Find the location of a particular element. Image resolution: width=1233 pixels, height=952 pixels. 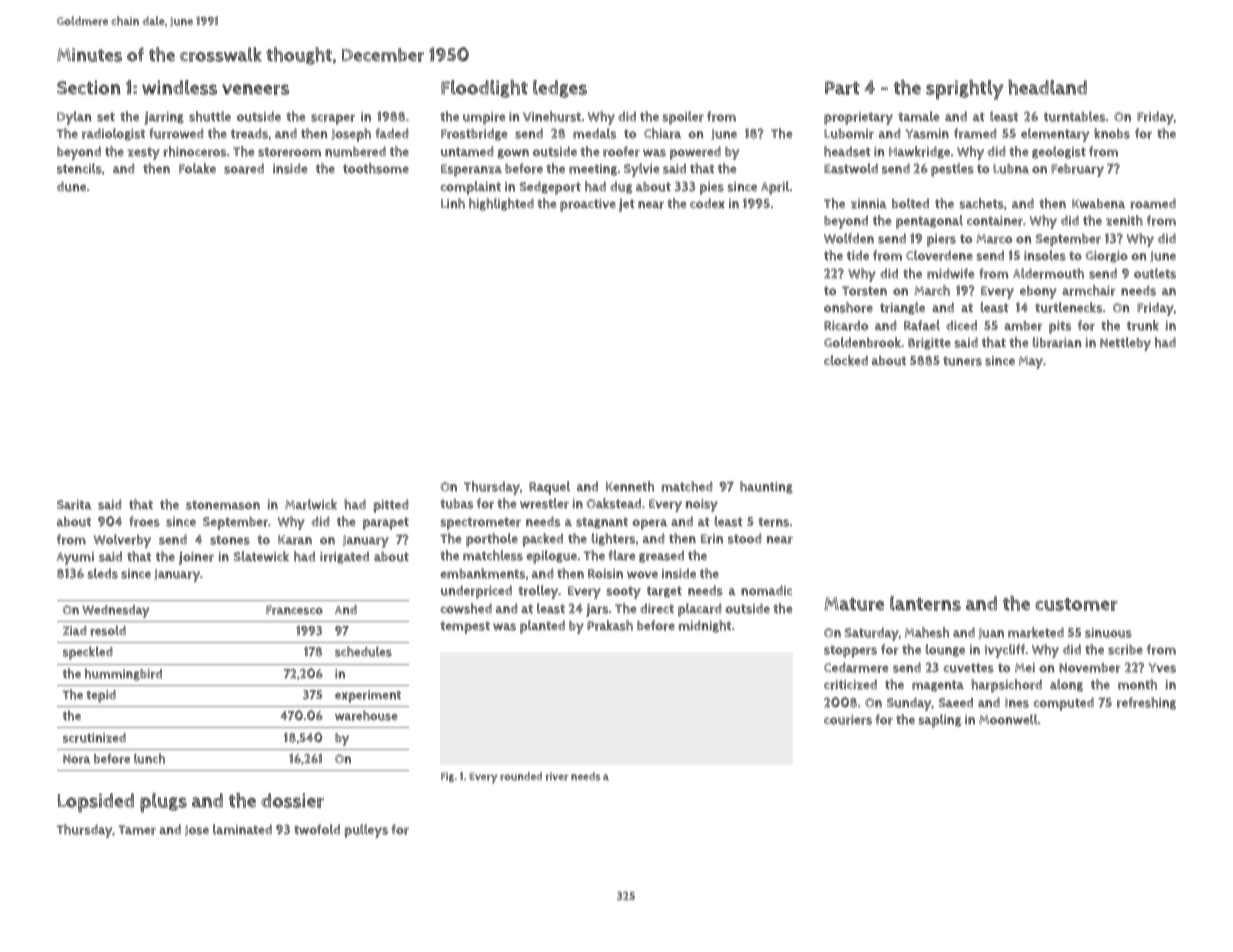

Dylan is located at coordinates (74, 118).
